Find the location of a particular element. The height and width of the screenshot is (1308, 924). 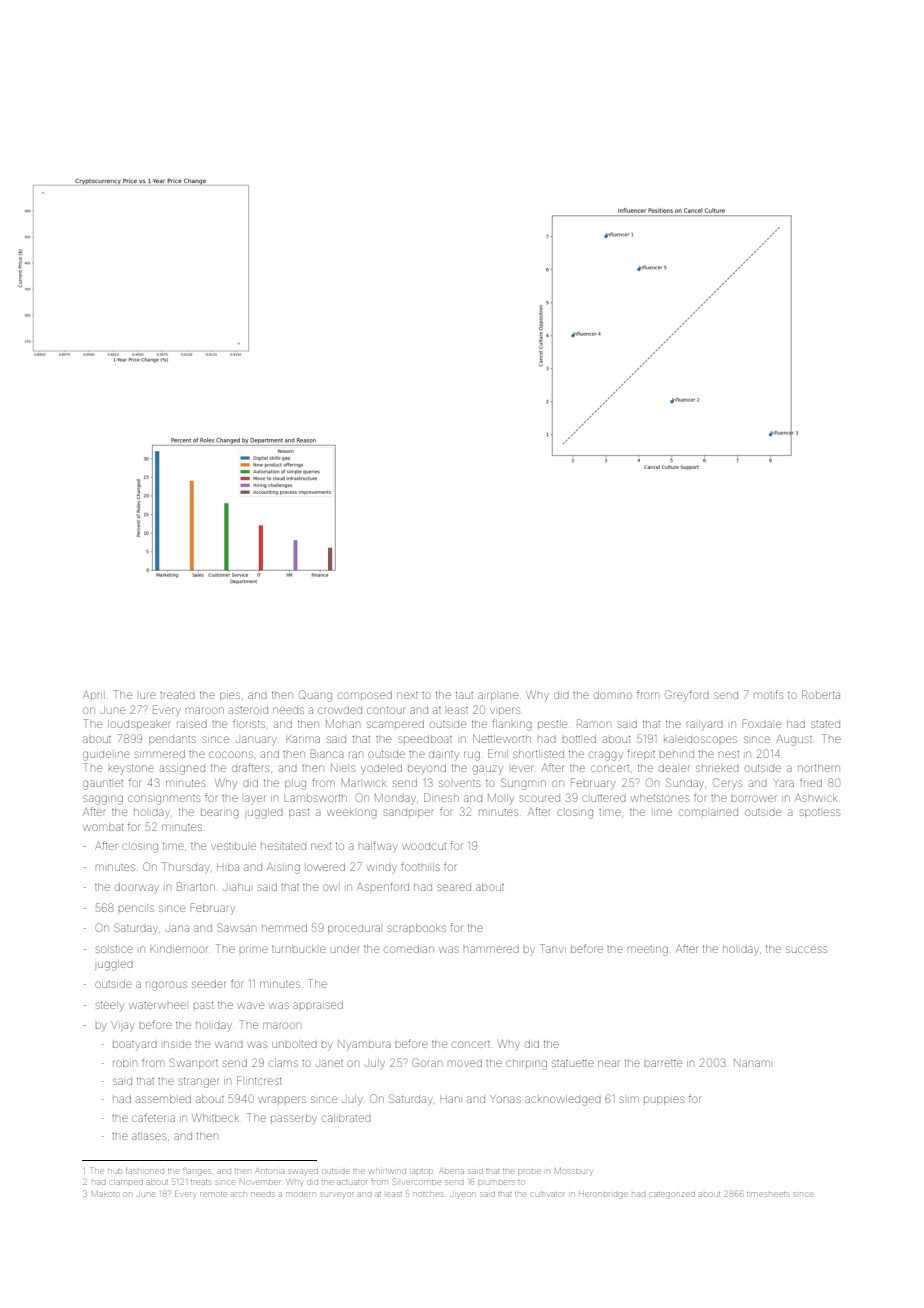

keystone is located at coordinates (131, 769).
